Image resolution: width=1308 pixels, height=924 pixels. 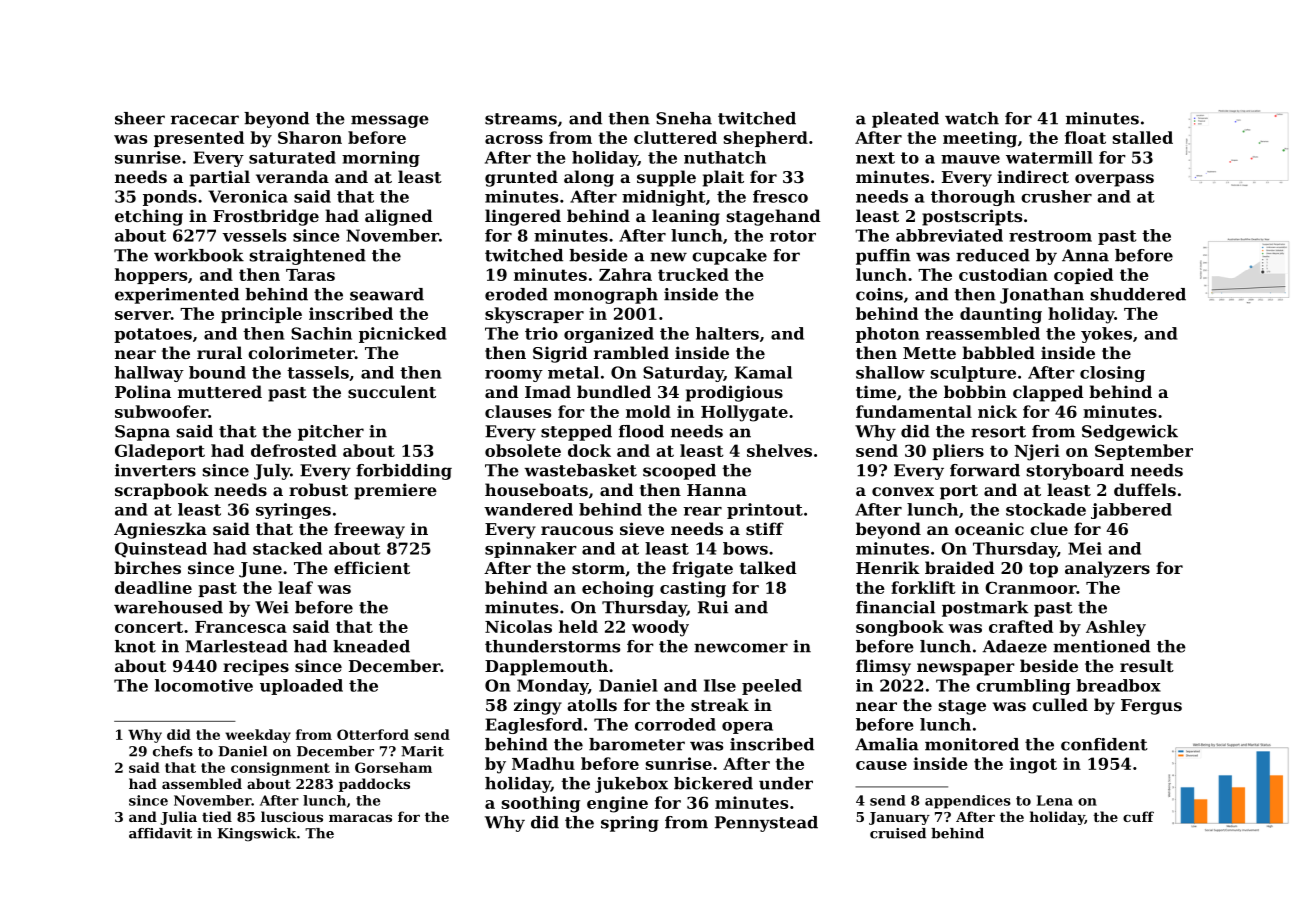 I want to click on thorough, so click(x=973, y=198).
